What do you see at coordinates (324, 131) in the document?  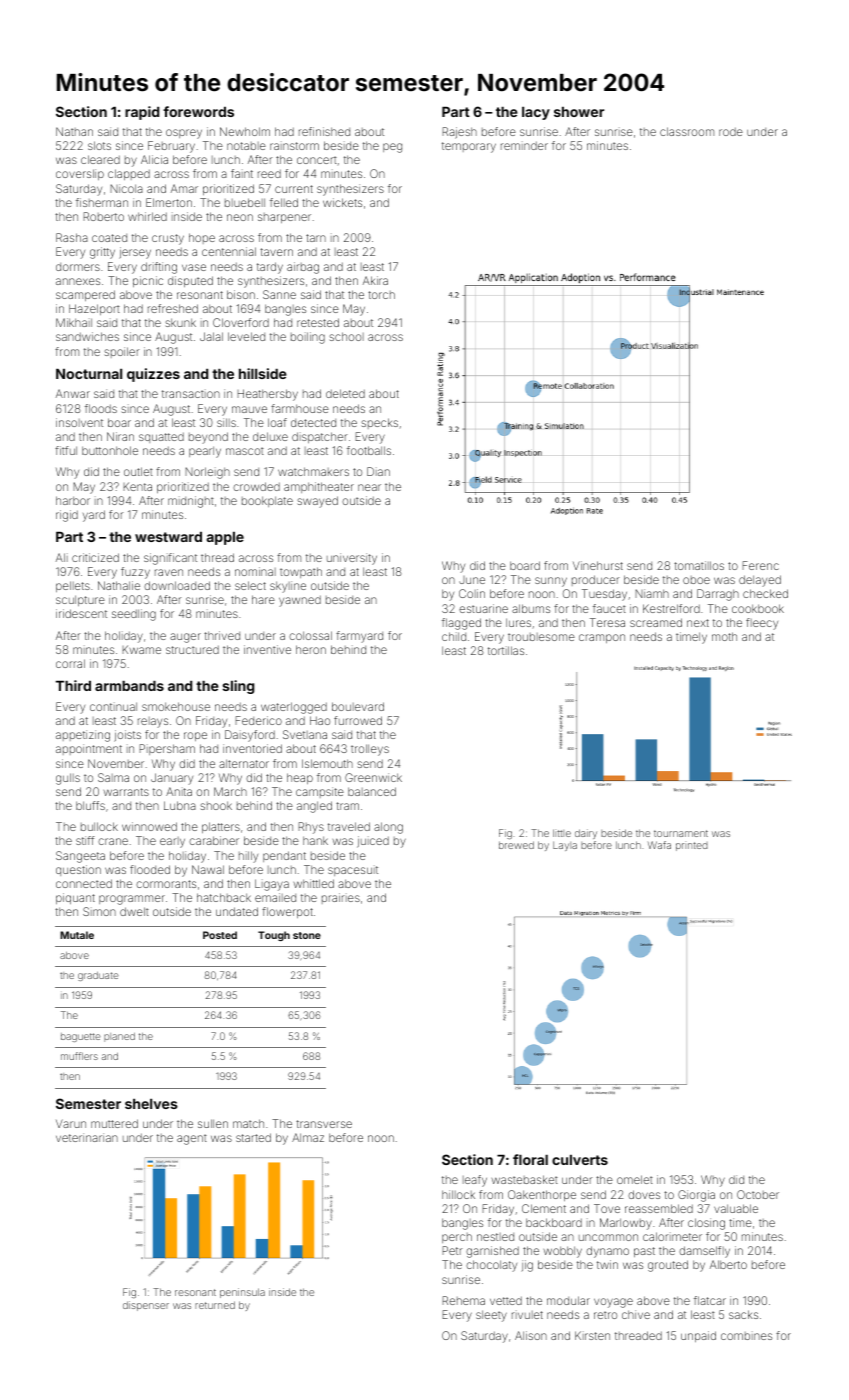 I see `refinished` at bounding box center [324, 131].
